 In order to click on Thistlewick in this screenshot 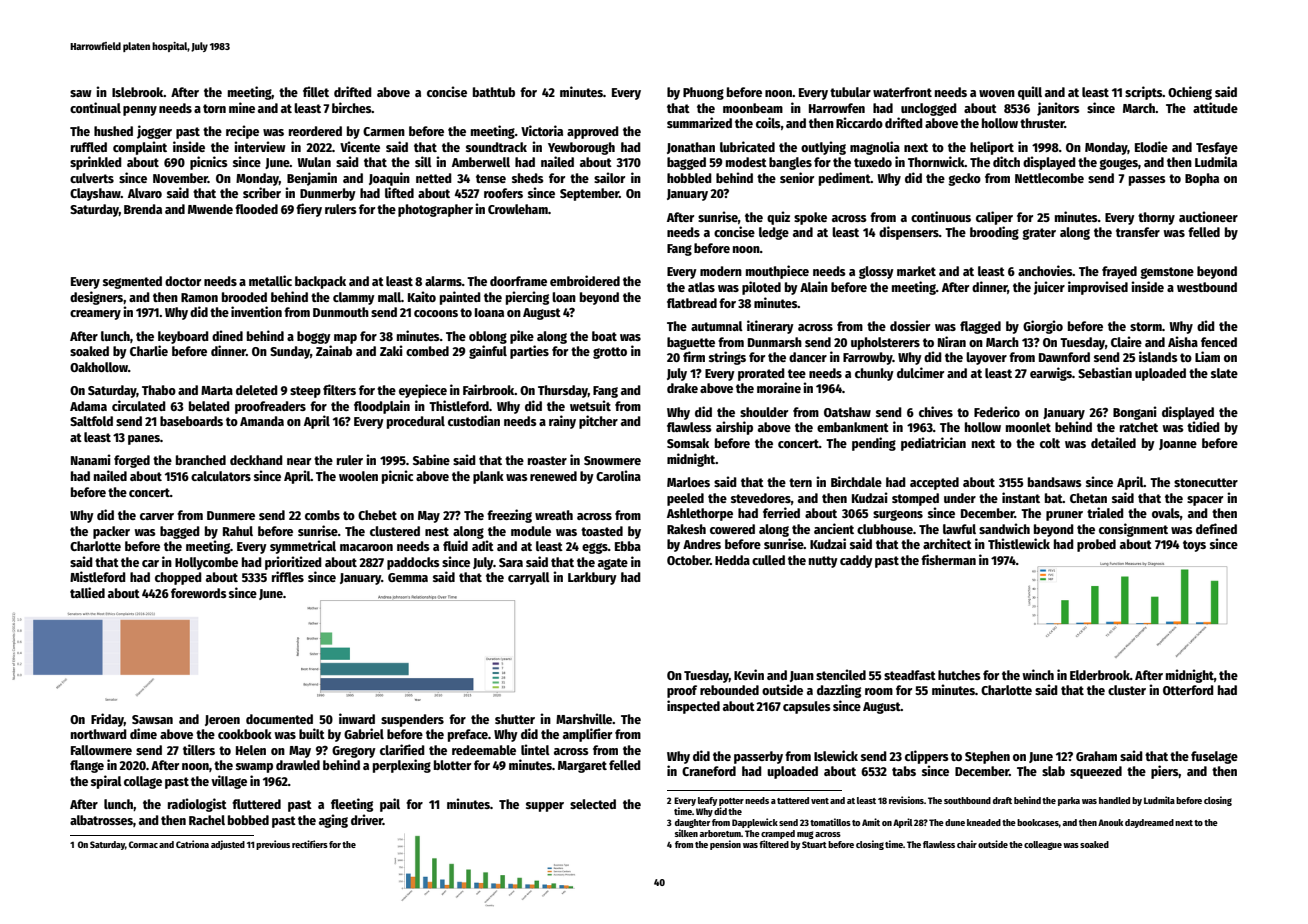, I will do `click(1019, 543)`.
